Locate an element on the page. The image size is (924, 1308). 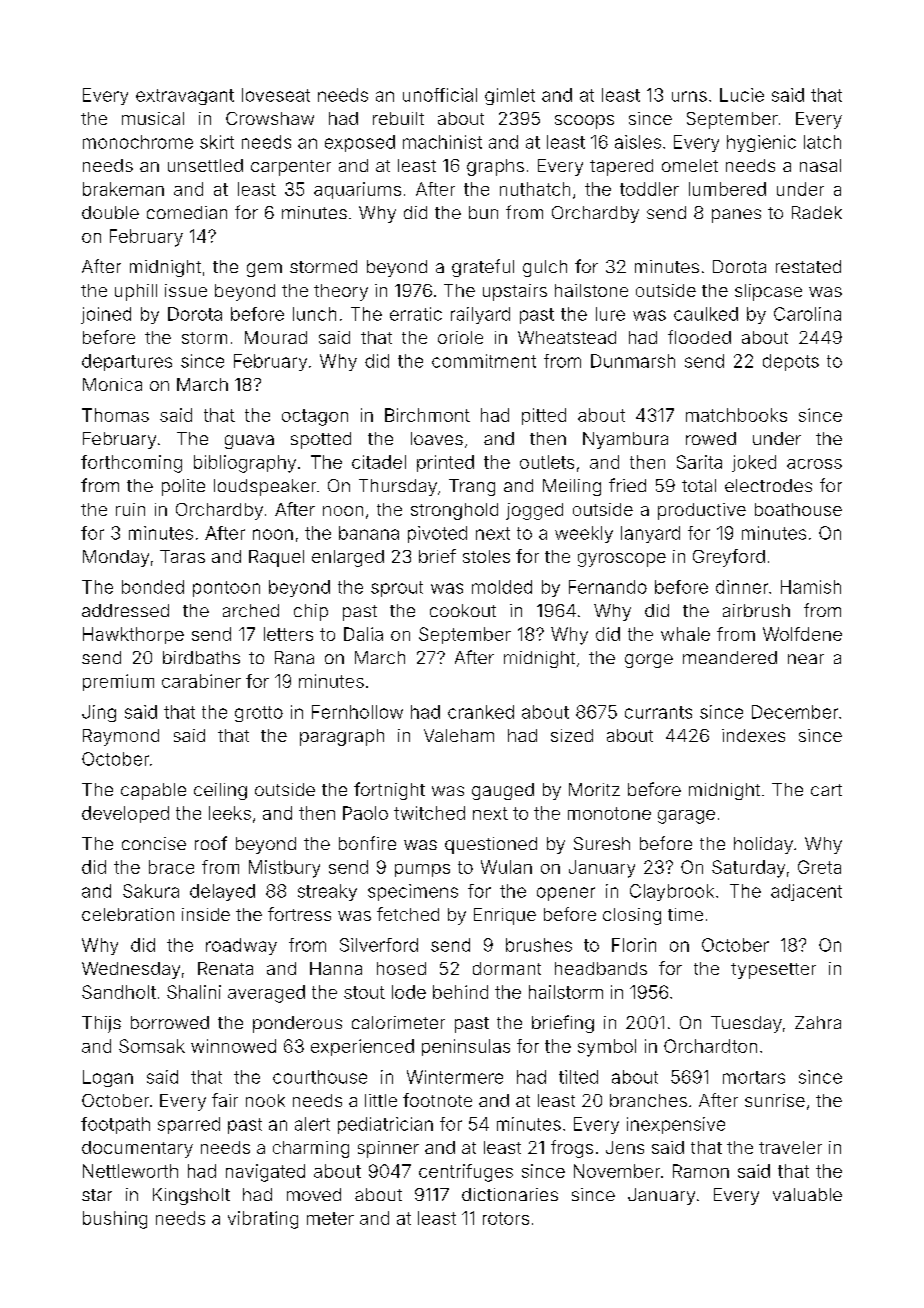
adjacent is located at coordinates (806, 892).
